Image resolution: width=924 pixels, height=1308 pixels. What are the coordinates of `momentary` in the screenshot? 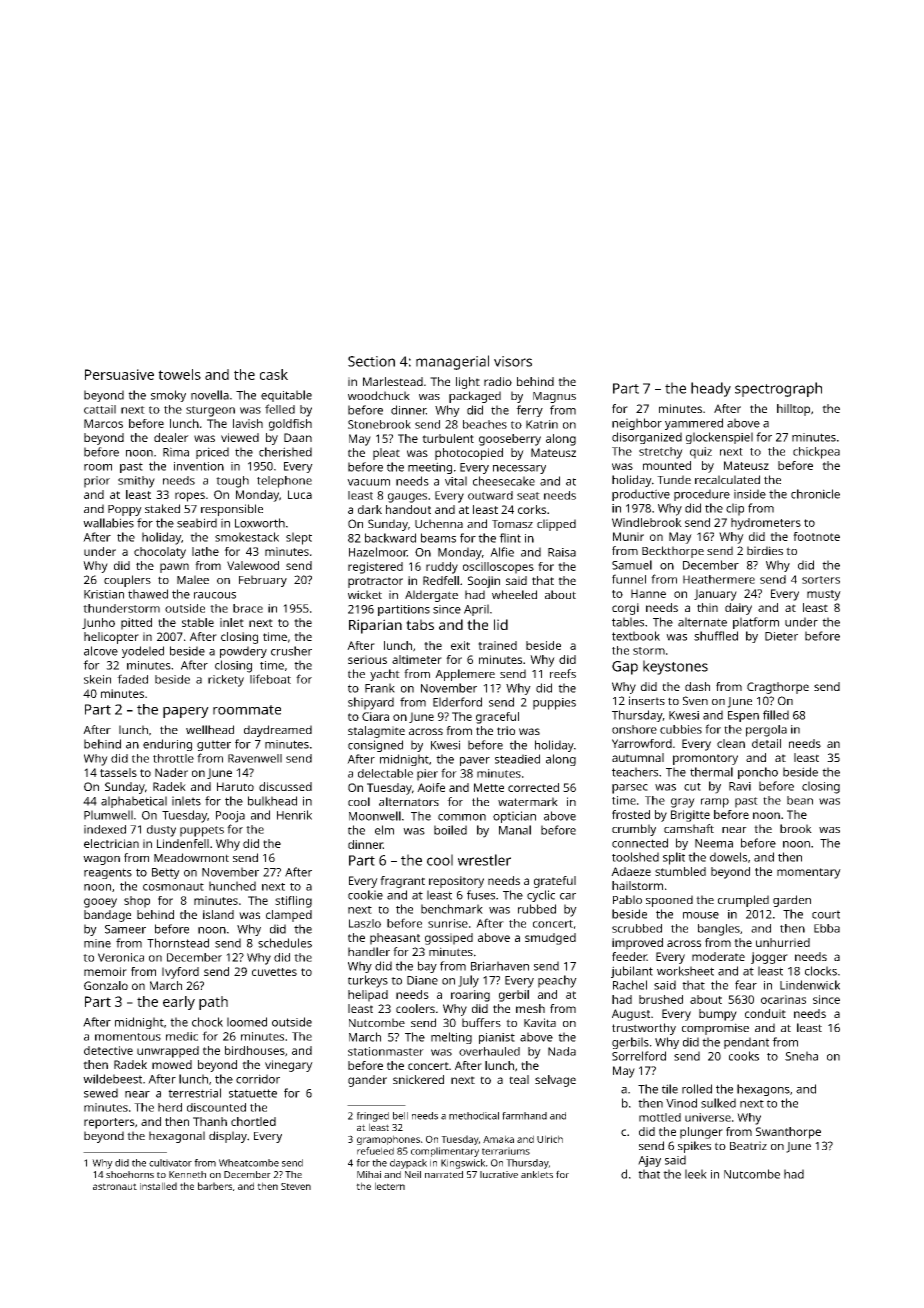 It's located at (809, 873).
